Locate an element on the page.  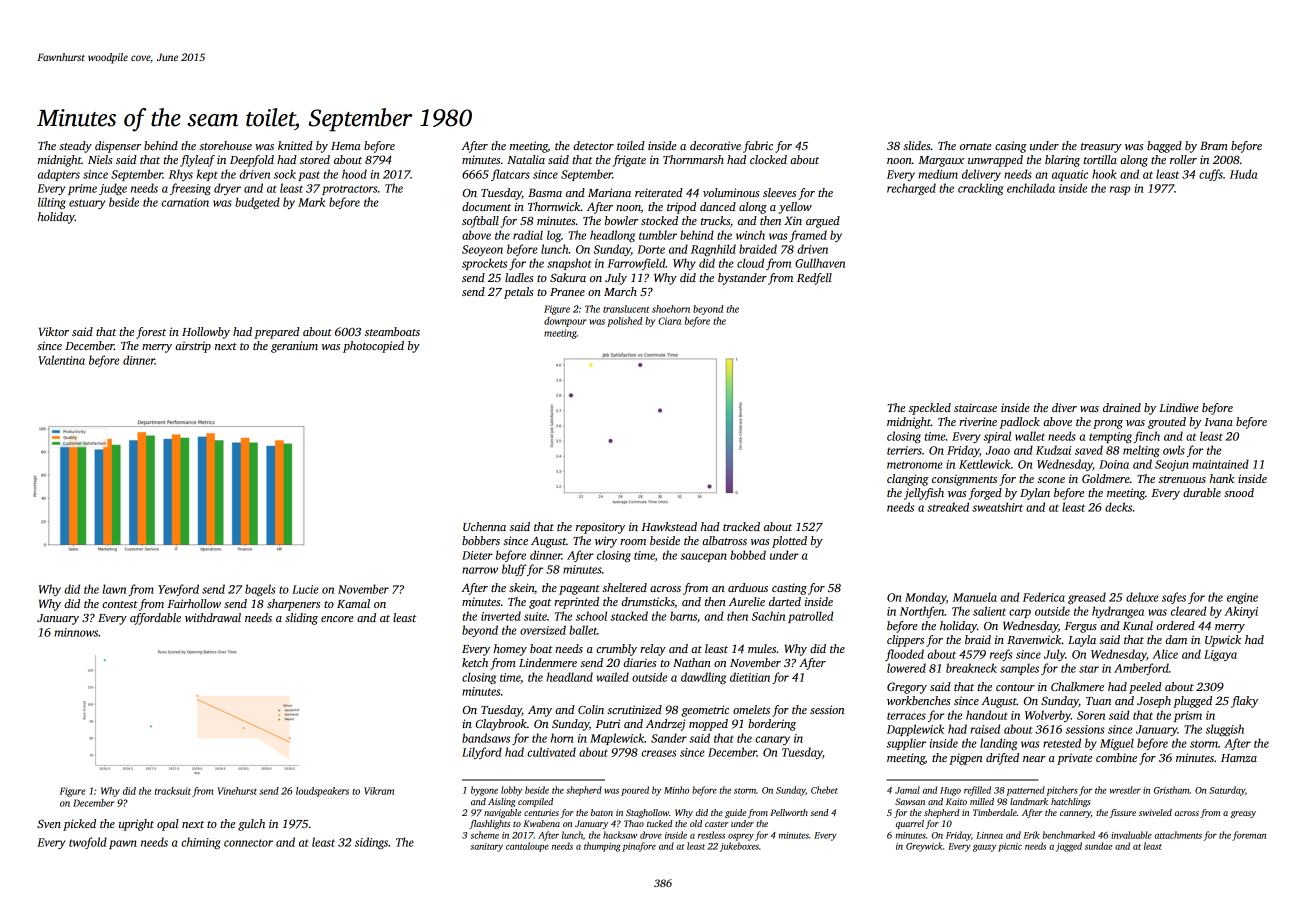
pawn is located at coordinates (123, 844).
